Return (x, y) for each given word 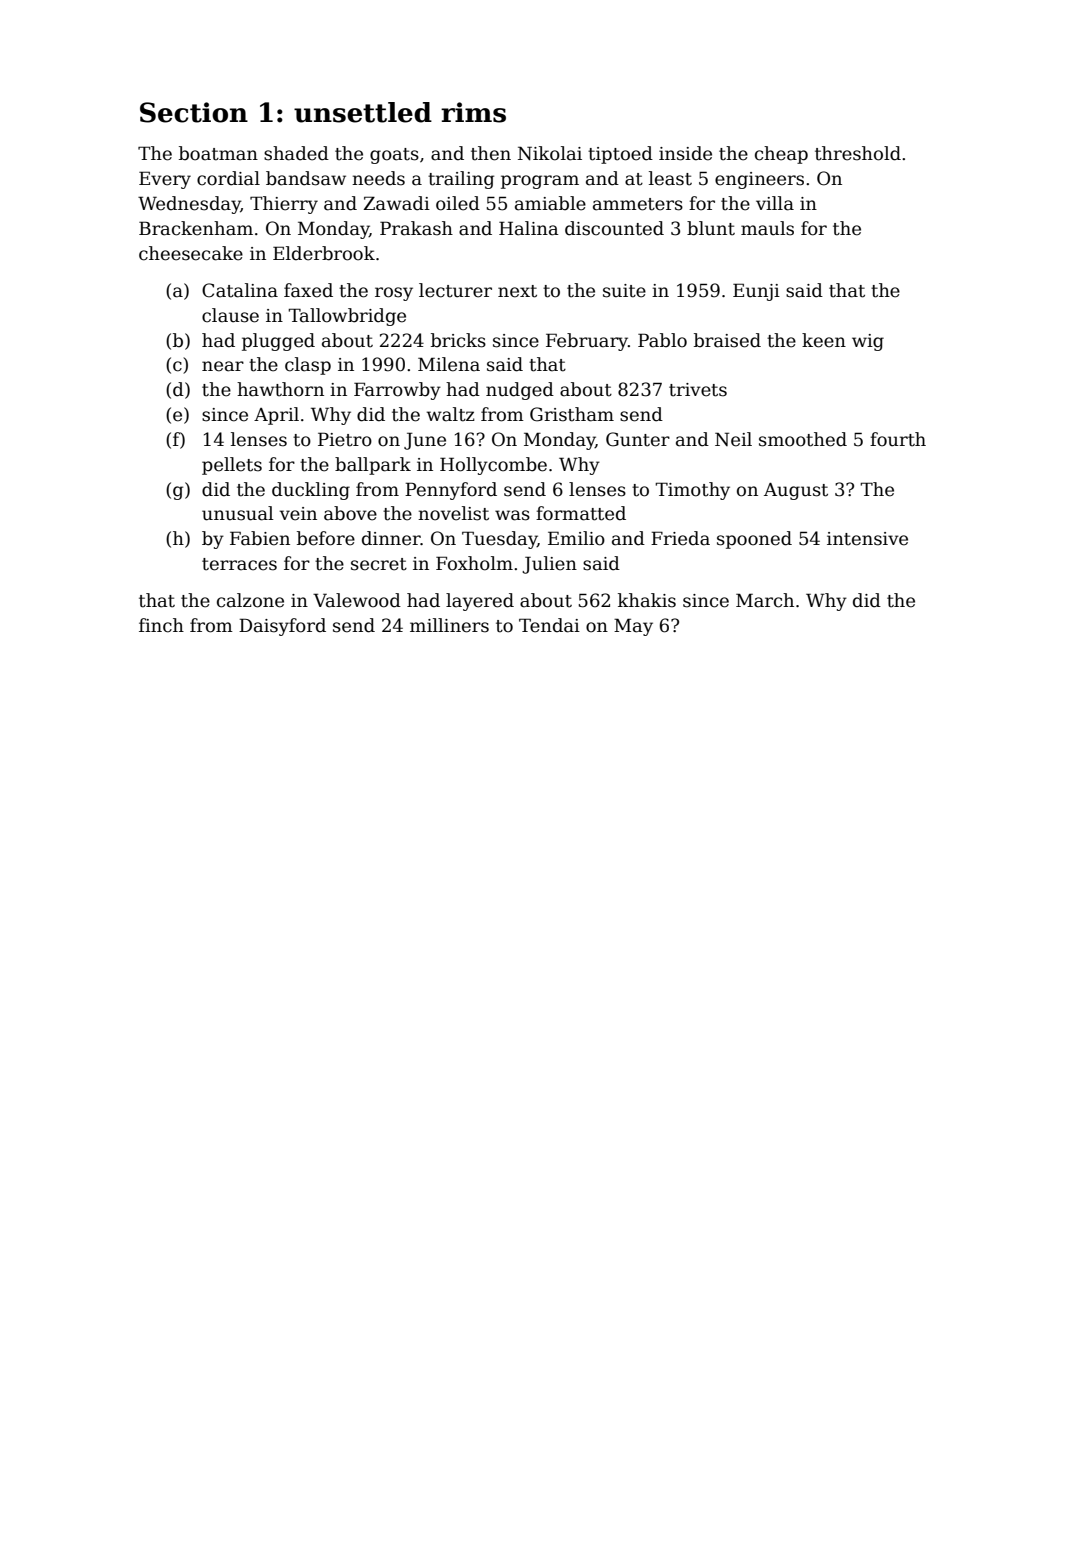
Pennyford (451, 491)
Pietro (345, 439)
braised (727, 340)
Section (194, 112)
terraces (239, 564)
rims (473, 112)
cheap (781, 155)
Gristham (572, 414)
